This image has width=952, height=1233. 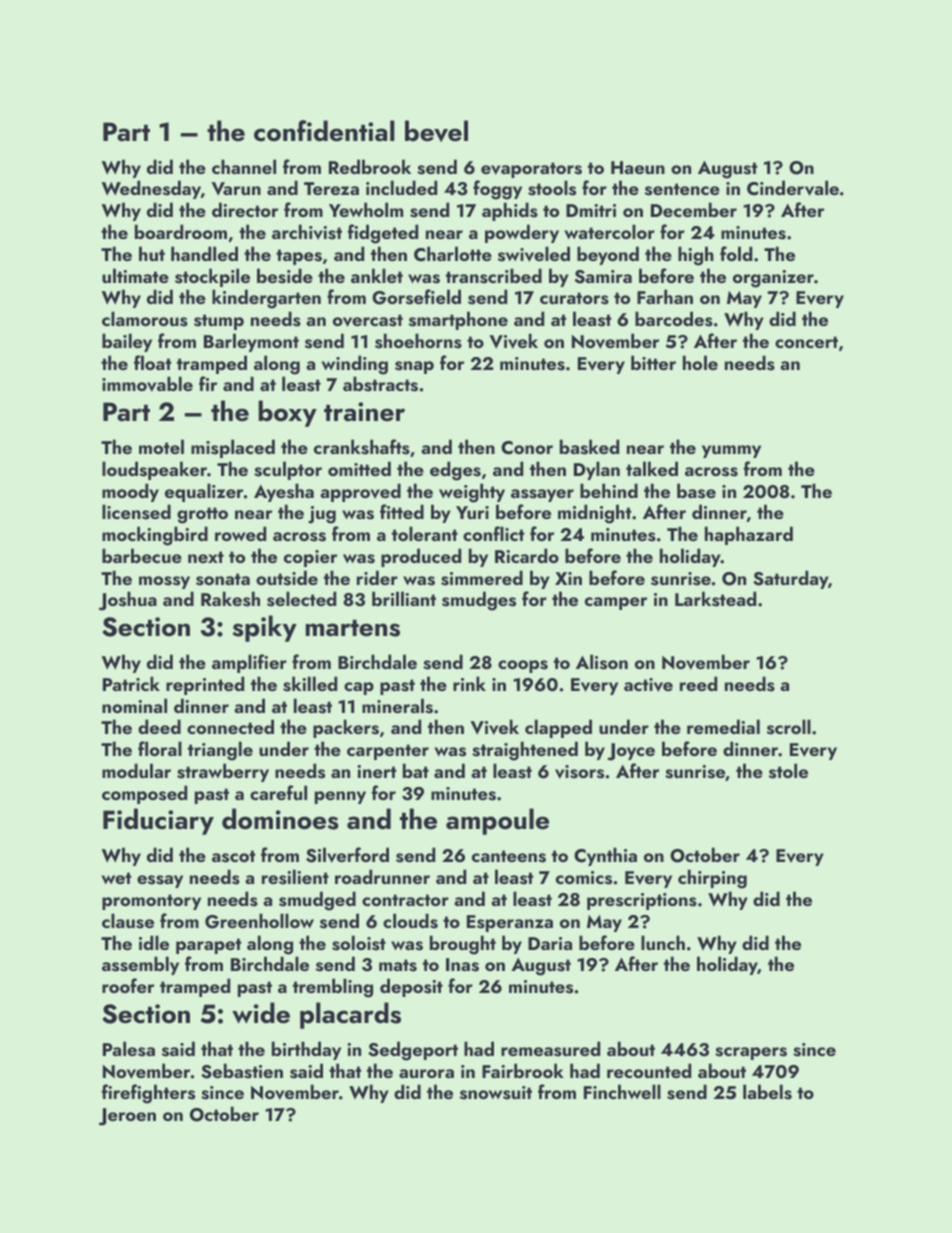 I want to click on Jeroen, so click(x=127, y=1117).
